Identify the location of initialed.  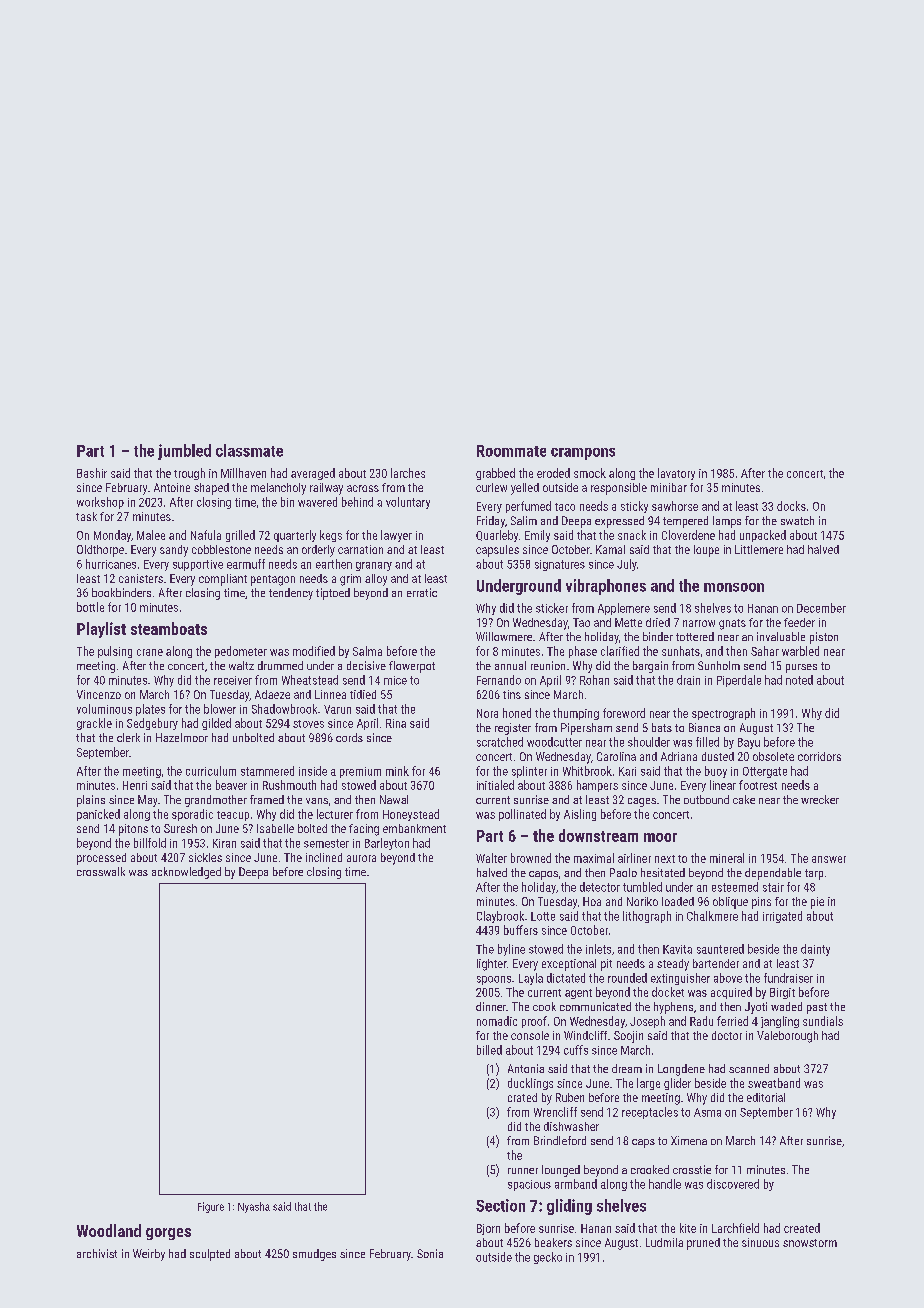
(495, 785).
